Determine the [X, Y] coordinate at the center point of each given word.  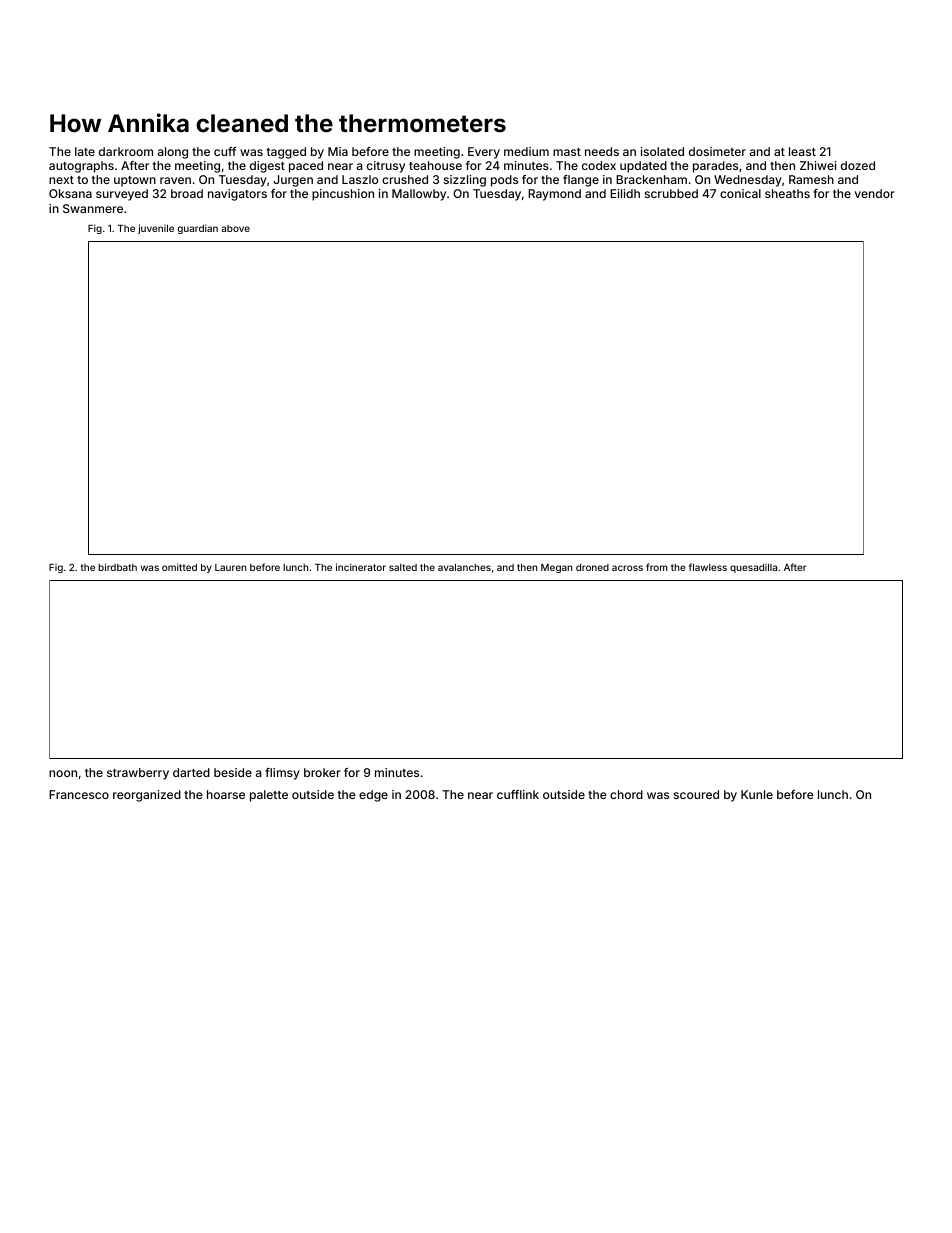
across [627, 568]
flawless [708, 567]
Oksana [70, 193]
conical [740, 193]
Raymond [554, 195]
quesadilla [753, 568]
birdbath [117, 567]
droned [592, 567]
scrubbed [671, 193]
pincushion [343, 195]
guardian [197, 229]
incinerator [361, 567]
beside [233, 772]
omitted [179, 567]
